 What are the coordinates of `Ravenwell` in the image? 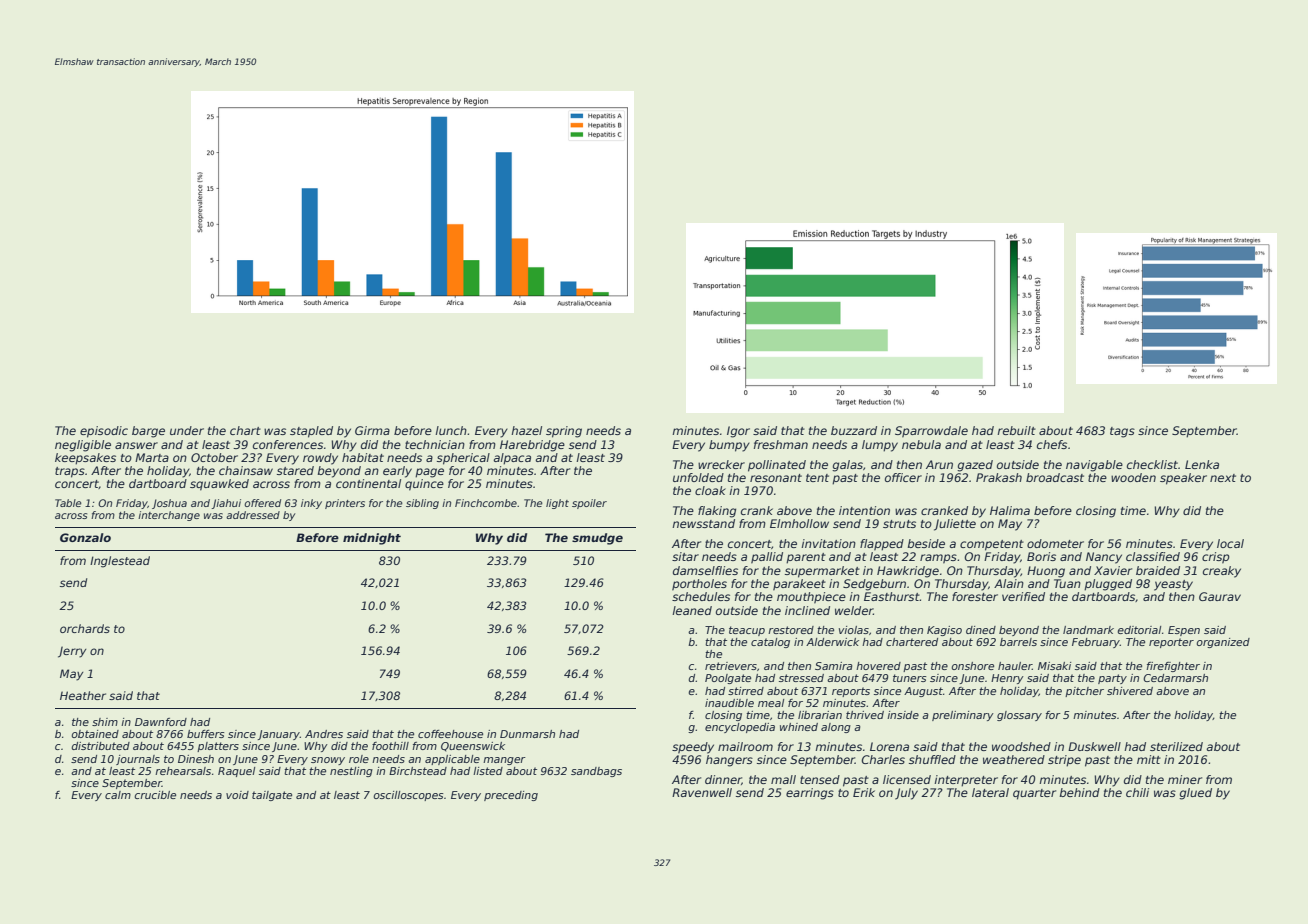 It's located at (702, 792).
